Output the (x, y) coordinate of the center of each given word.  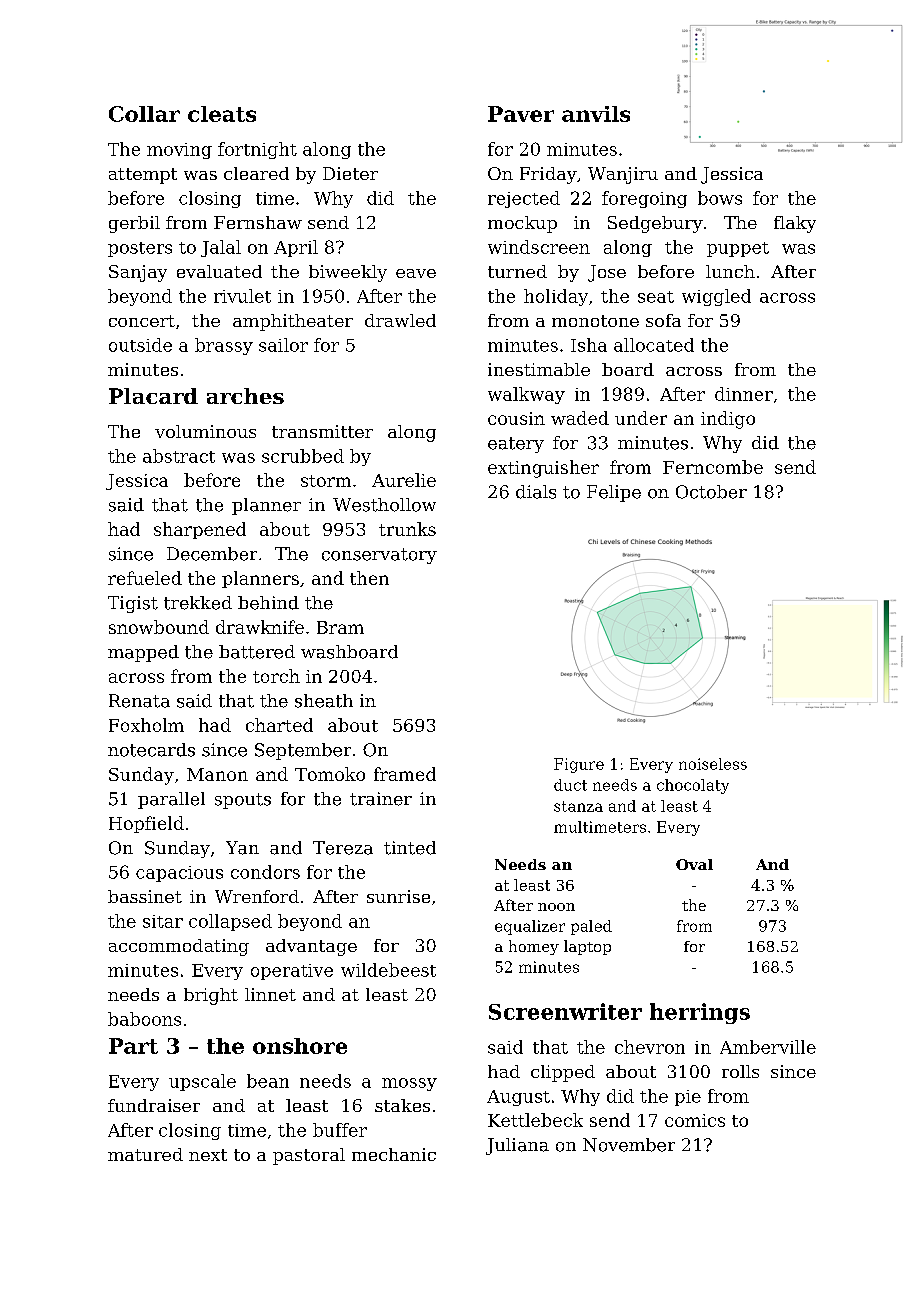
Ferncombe (713, 467)
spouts (243, 801)
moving (179, 151)
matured (145, 1154)
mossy (409, 1084)
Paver (521, 114)
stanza (578, 806)
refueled (145, 578)
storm (326, 481)
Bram (340, 627)
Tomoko (330, 774)
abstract (179, 456)
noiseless (713, 764)
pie (688, 1098)
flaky (795, 224)
